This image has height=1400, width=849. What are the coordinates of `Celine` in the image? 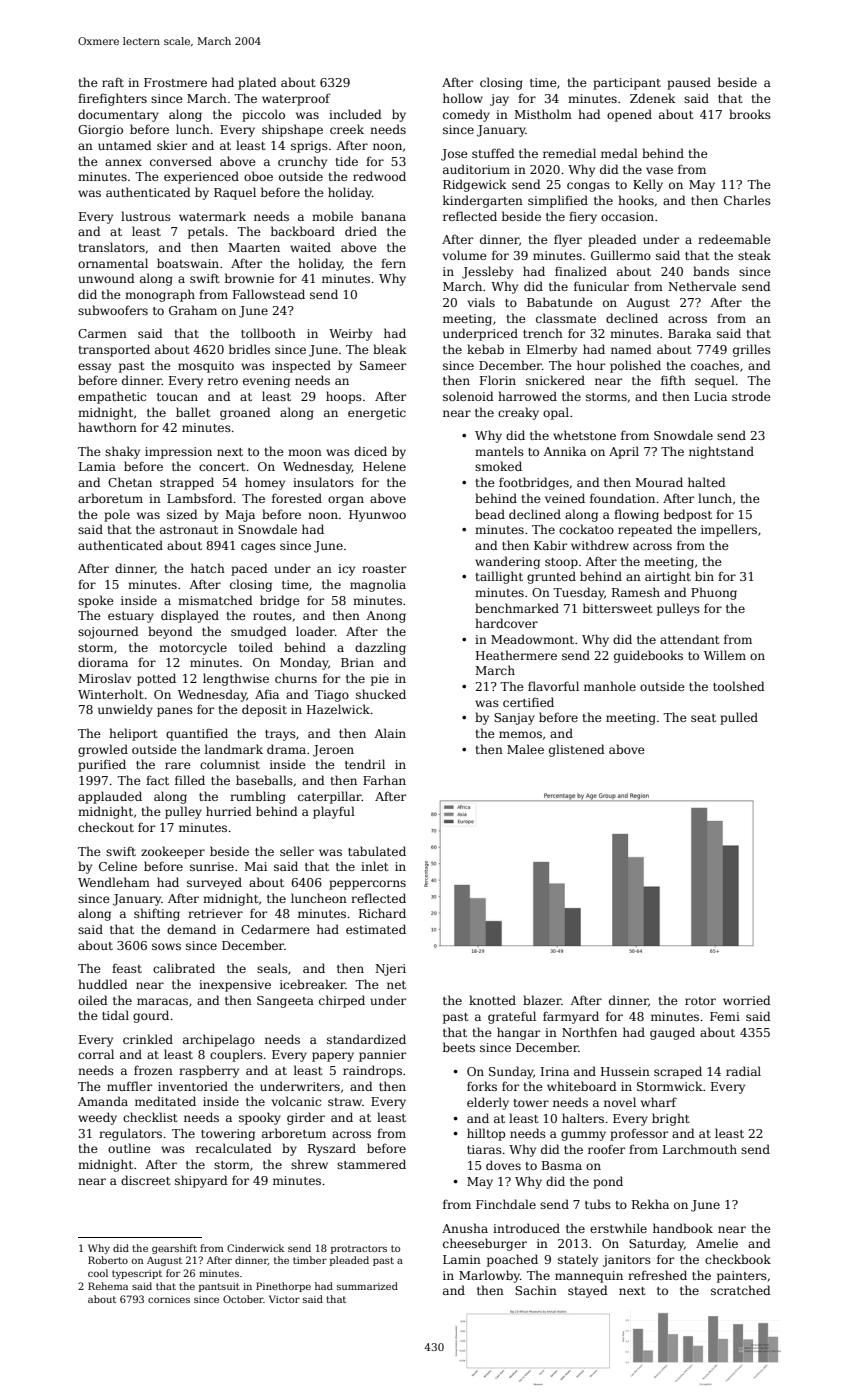 It's located at (118, 866).
